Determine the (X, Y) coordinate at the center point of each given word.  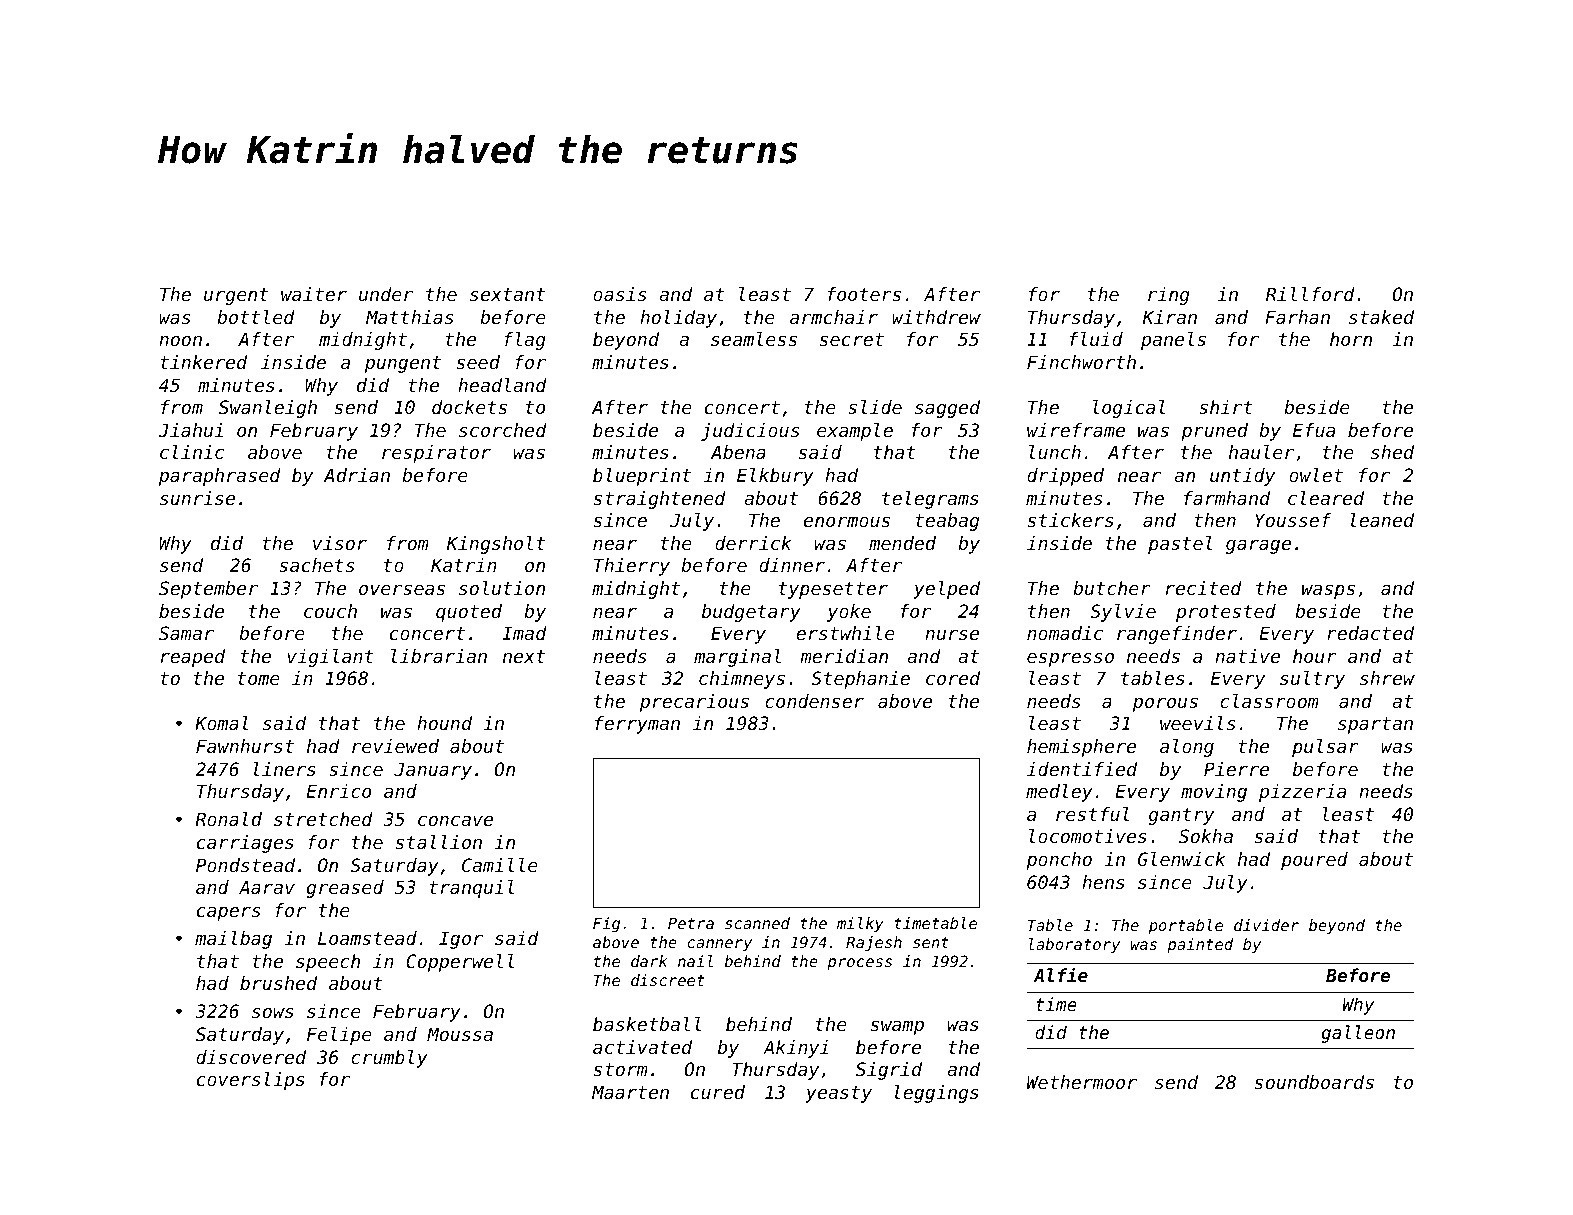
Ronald (228, 819)
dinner (792, 565)
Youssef (1293, 520)
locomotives (1088, 836)
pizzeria (1302, 793)
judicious (750, 432)
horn (1351, 339)
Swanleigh (268, 409)
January (433, 771)
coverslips (251, 1081)
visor (340, 543)
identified (1082, 769)
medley (1059, 793)
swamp (897, 1027)
